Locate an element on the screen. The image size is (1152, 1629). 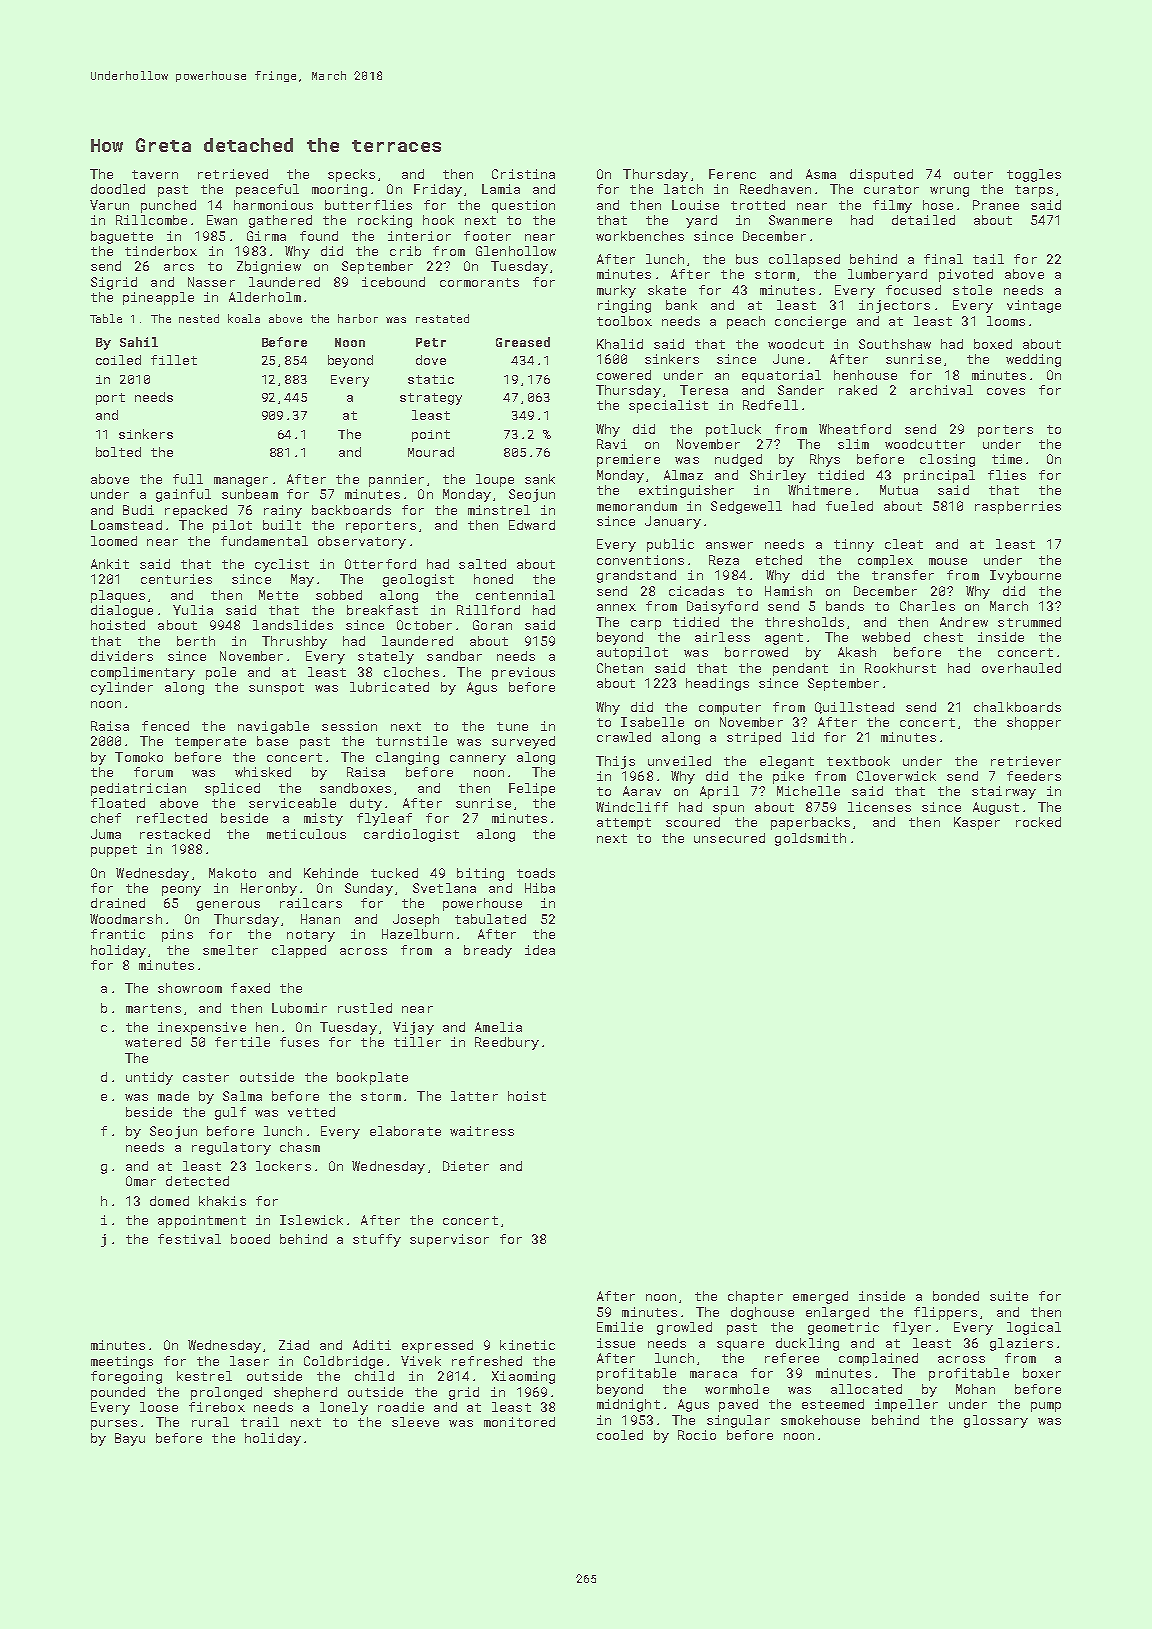
Asma is located at coordinates (821, 174).
